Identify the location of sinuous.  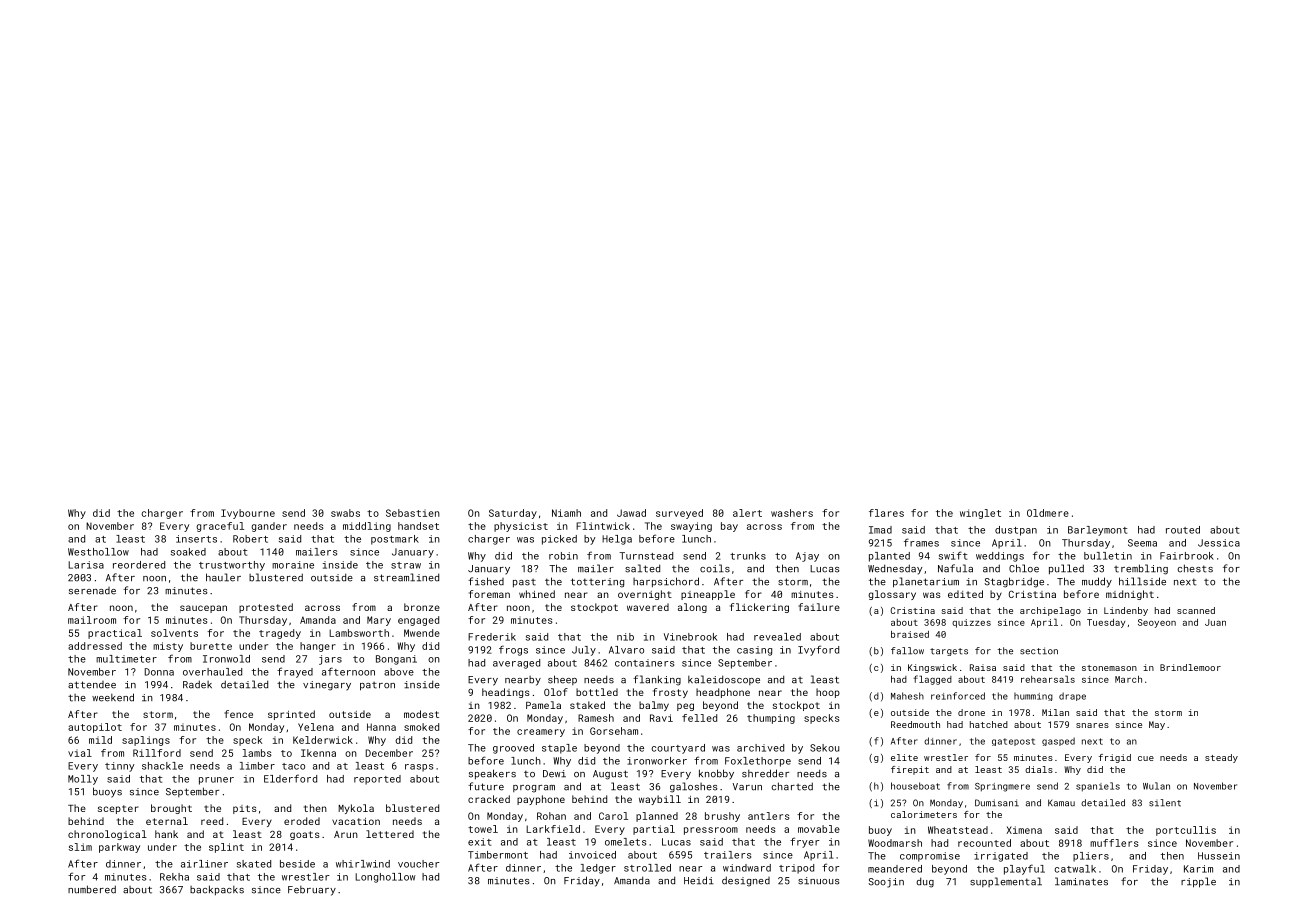
(819, 881).
